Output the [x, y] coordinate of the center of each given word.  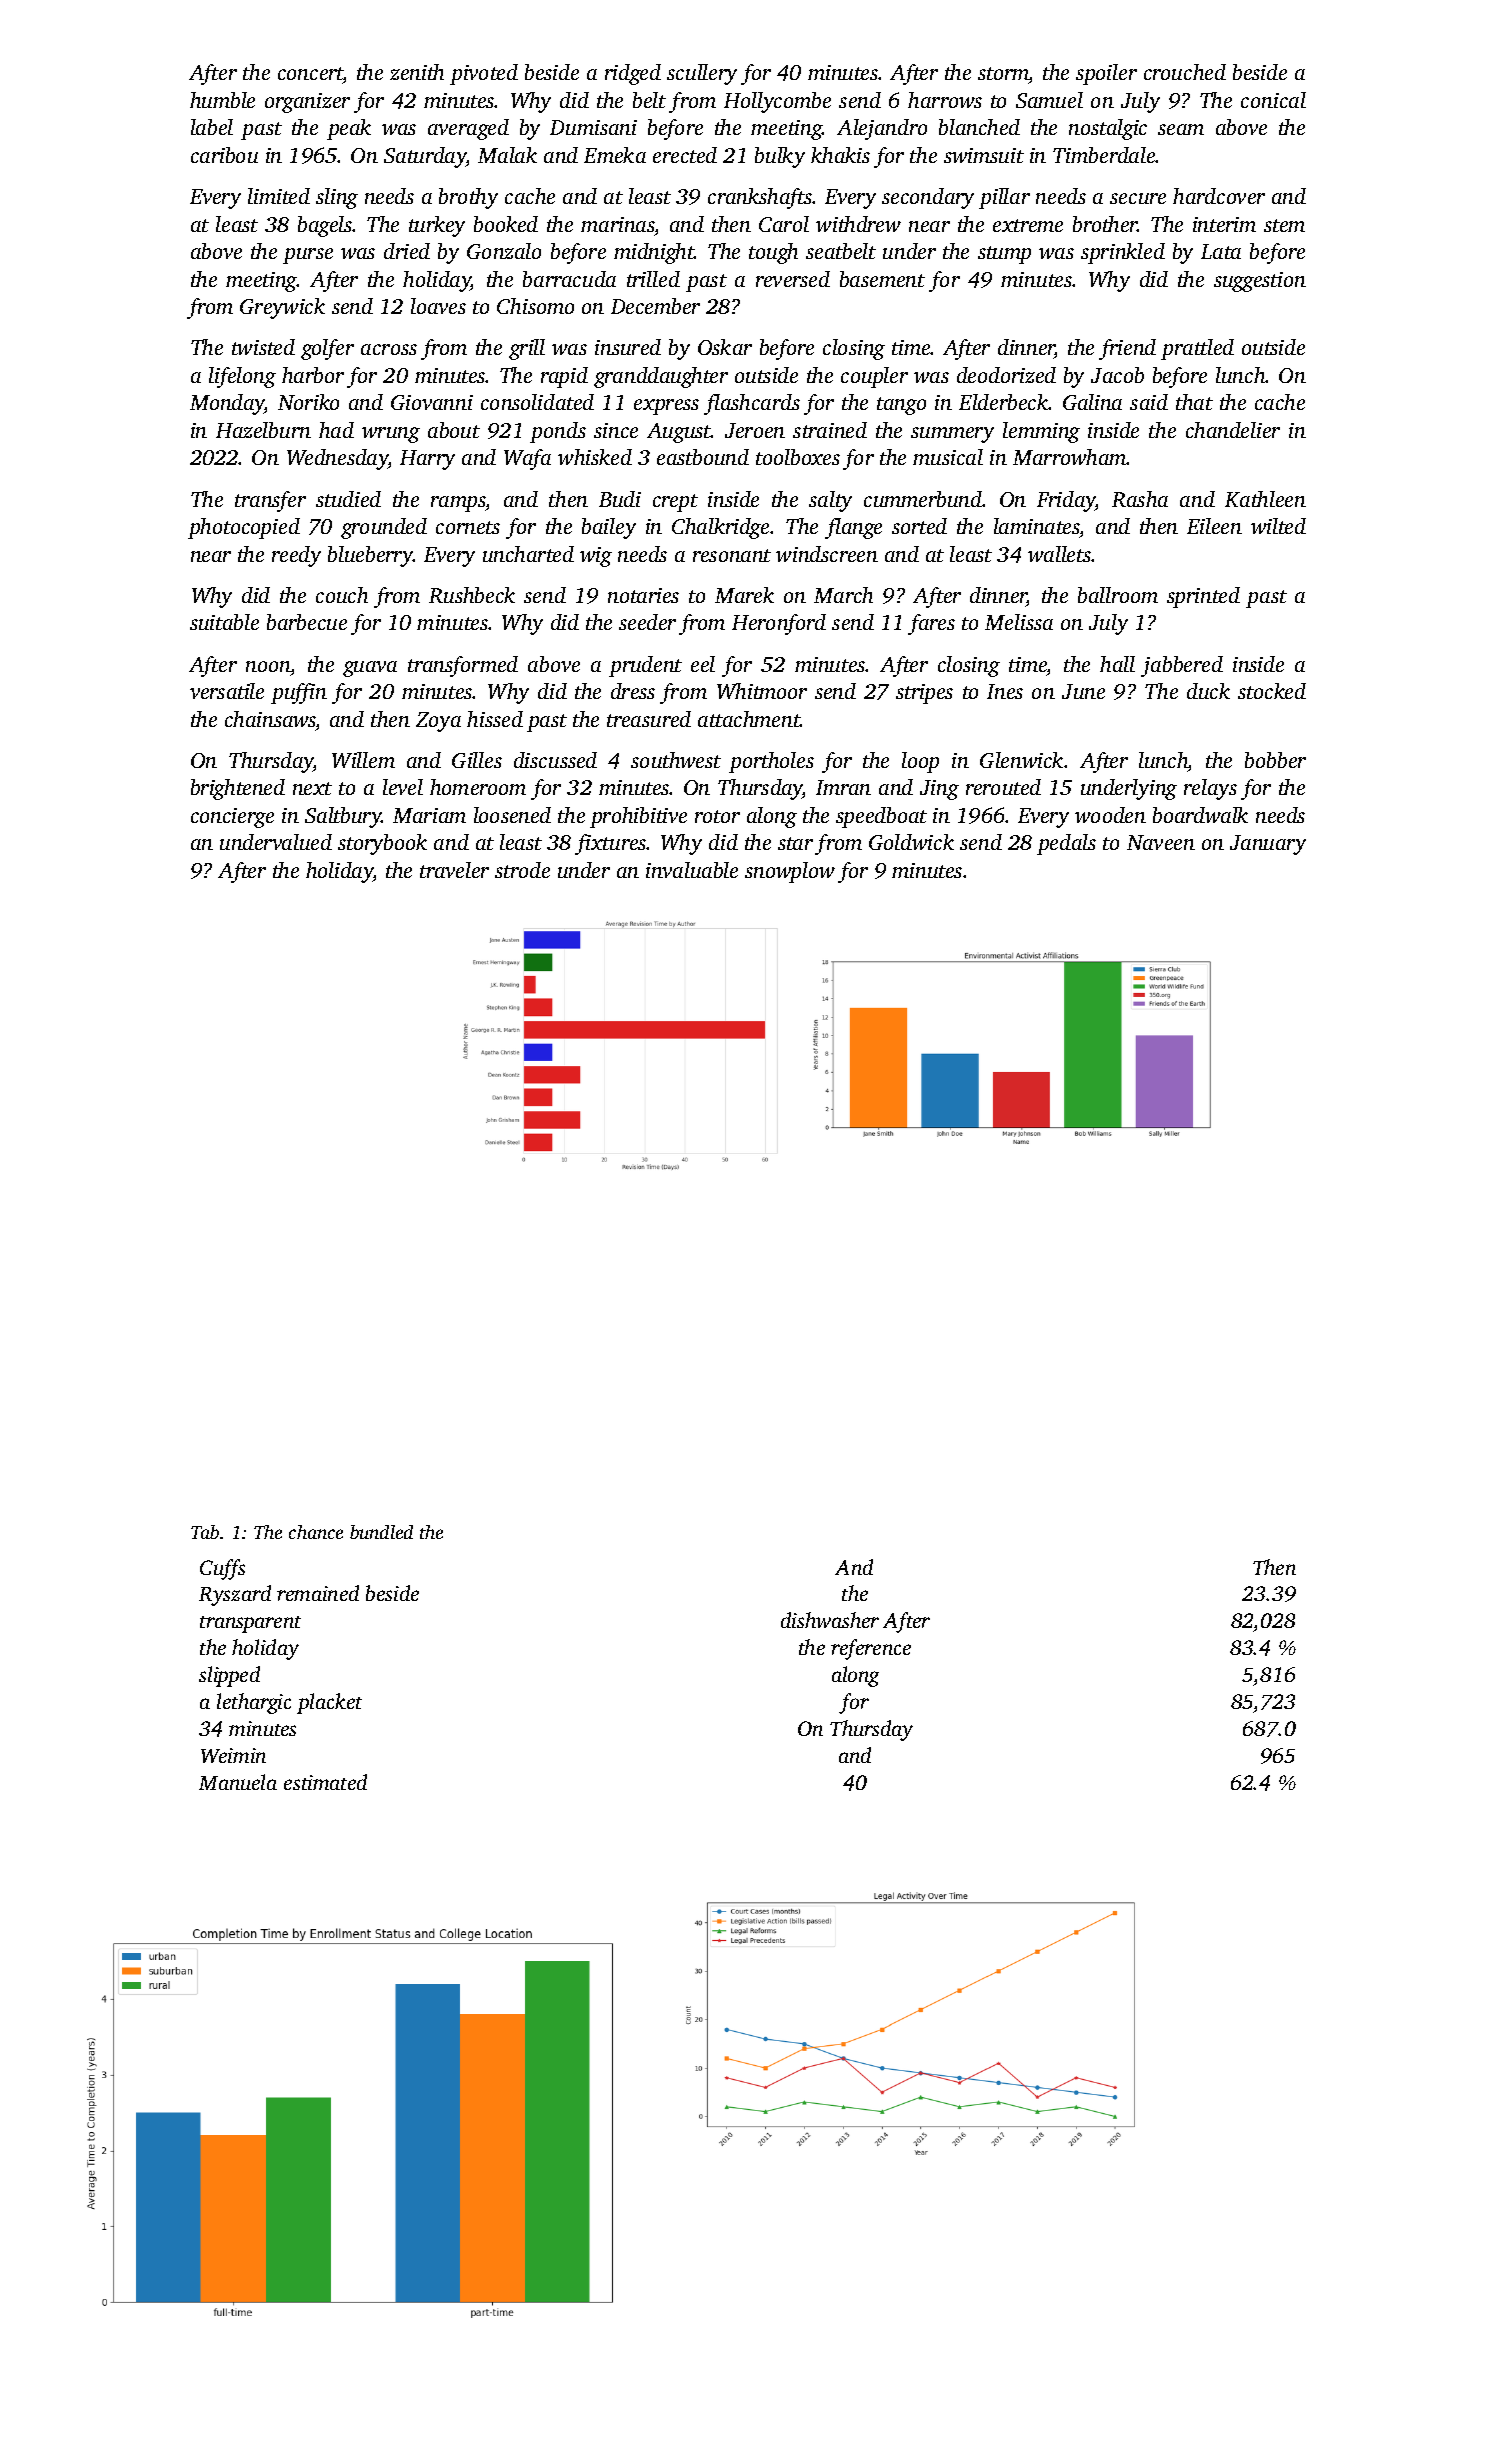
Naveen [1161, 842]
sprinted [1203, 597]
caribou [224, 155]
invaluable [692, 870]
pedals [1066, 844]
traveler [454, 870]
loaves [438, 306]
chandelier [1233, 430]
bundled [381, 1532]
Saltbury [343, 817]
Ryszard [235, 1595]
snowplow [790, 872]
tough [773, 253]
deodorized [1006, 375]
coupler [874, 377]
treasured [649, 719]
